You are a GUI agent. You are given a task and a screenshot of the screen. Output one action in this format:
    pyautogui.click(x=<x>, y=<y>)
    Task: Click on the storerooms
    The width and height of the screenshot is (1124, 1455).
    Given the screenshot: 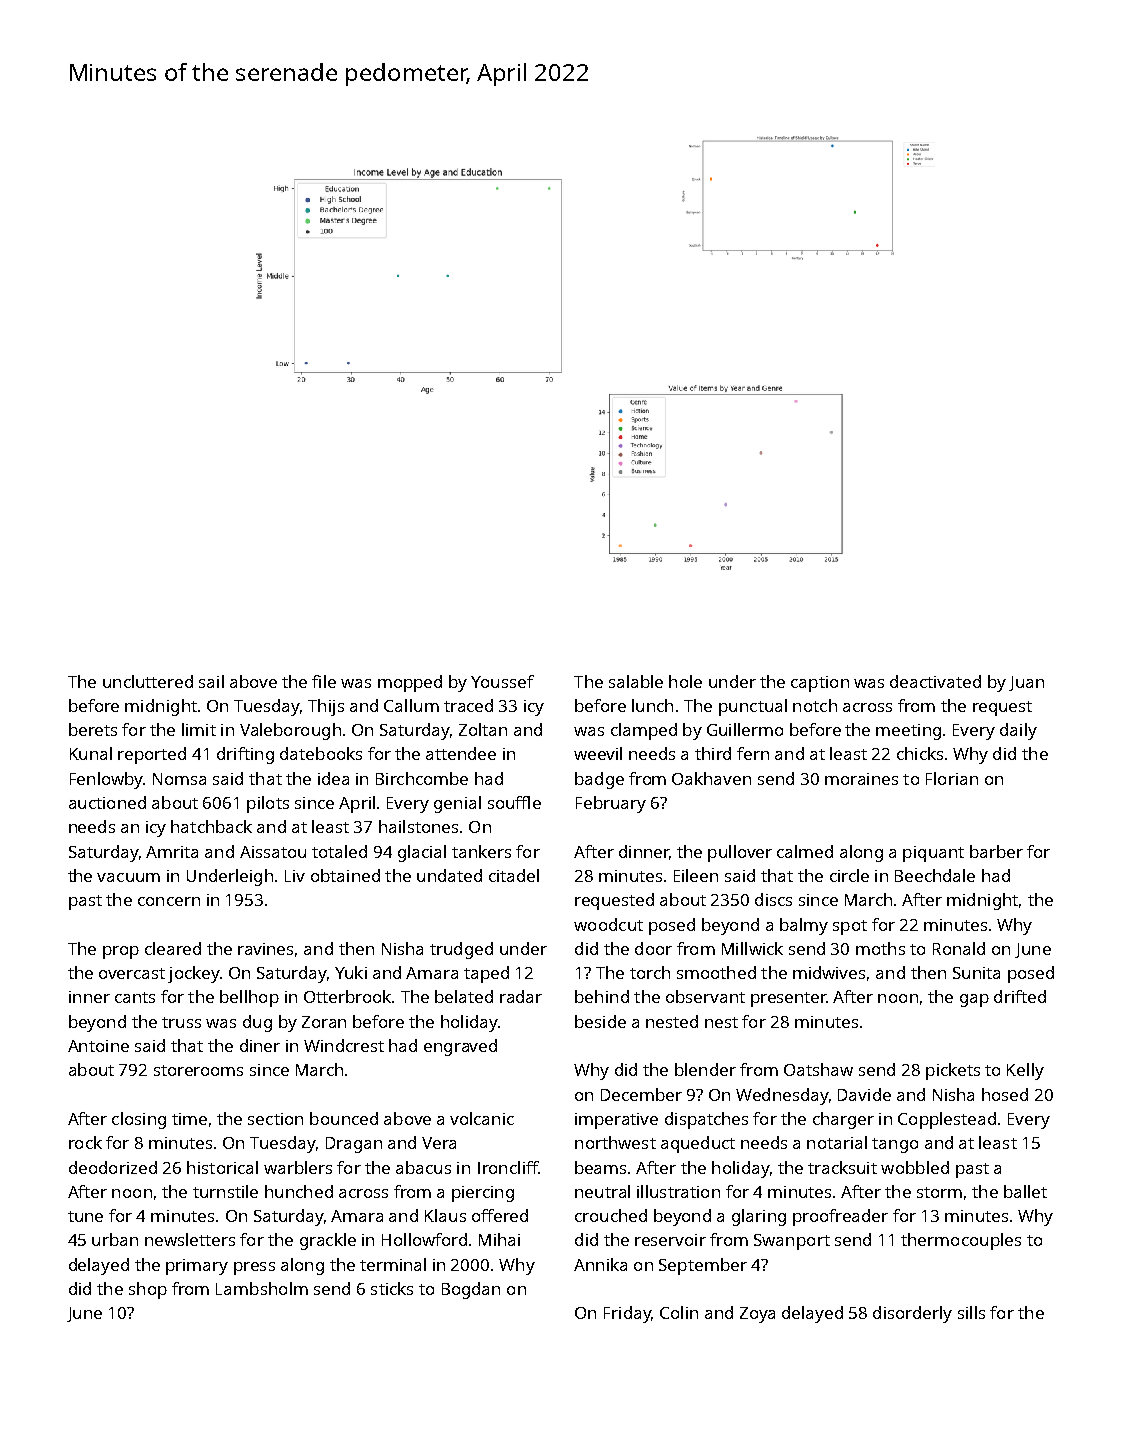 What is the action you would take?
    pyautogui.click(x=198, y=1070)
